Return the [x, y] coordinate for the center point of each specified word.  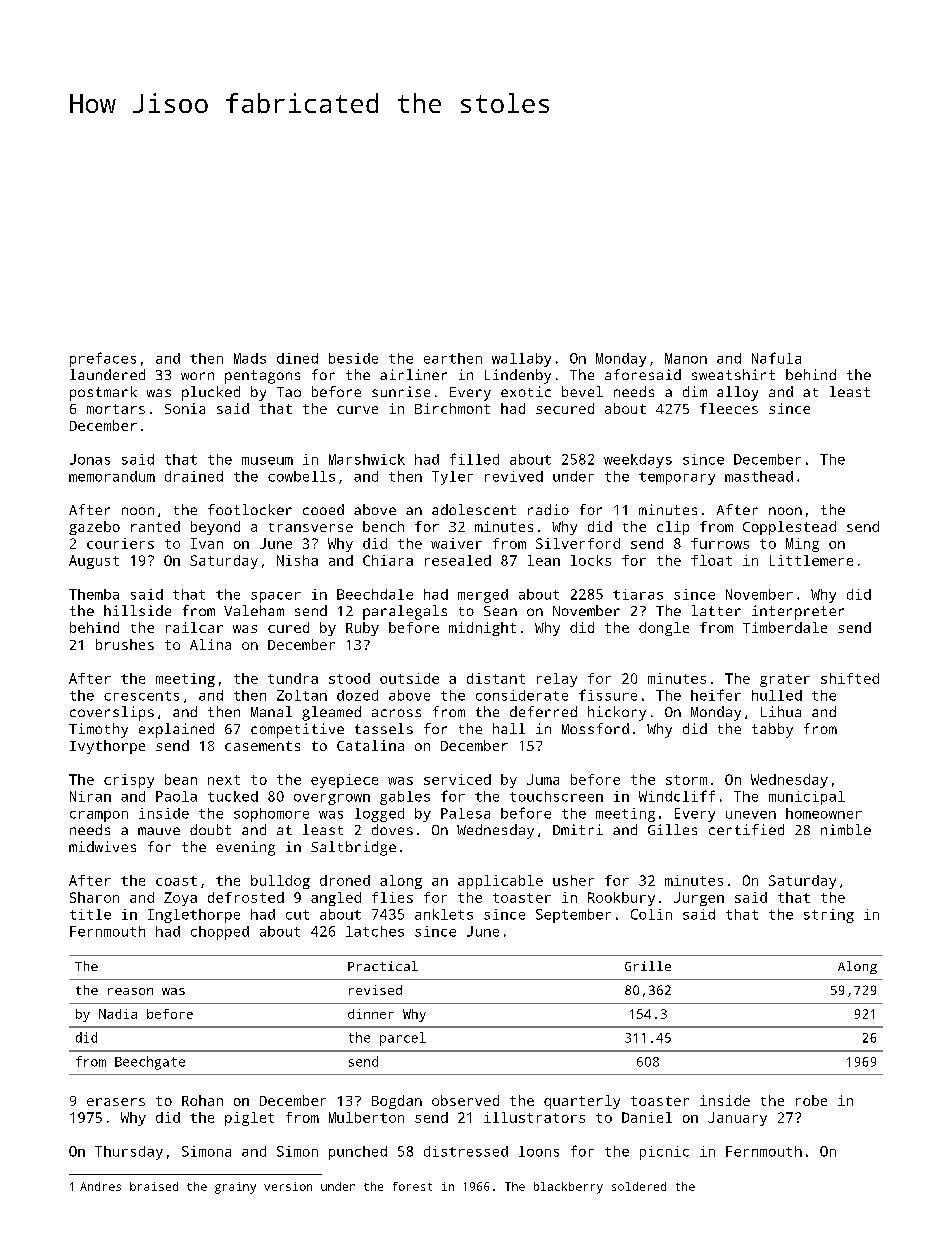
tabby [772, 730]
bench [383, 526]
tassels [384, 728]
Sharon [94, 897]
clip [673, 528]
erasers [116, 1102]
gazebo [94, 528]
